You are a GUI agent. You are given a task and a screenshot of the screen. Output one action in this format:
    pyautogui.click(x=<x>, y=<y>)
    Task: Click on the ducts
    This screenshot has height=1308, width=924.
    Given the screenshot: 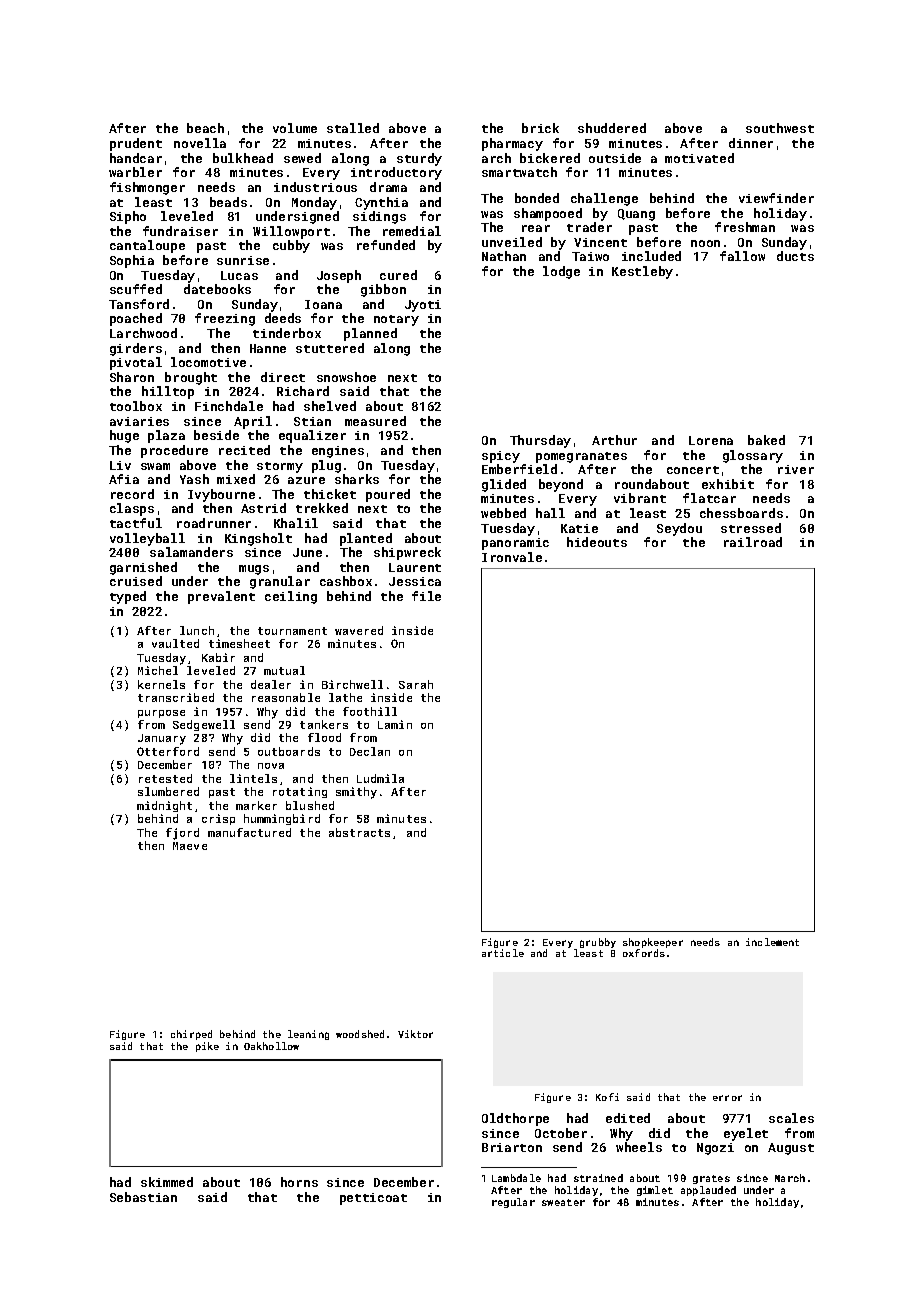 What is the action you would take?
    pyautogui.click(x=795, y=256)
